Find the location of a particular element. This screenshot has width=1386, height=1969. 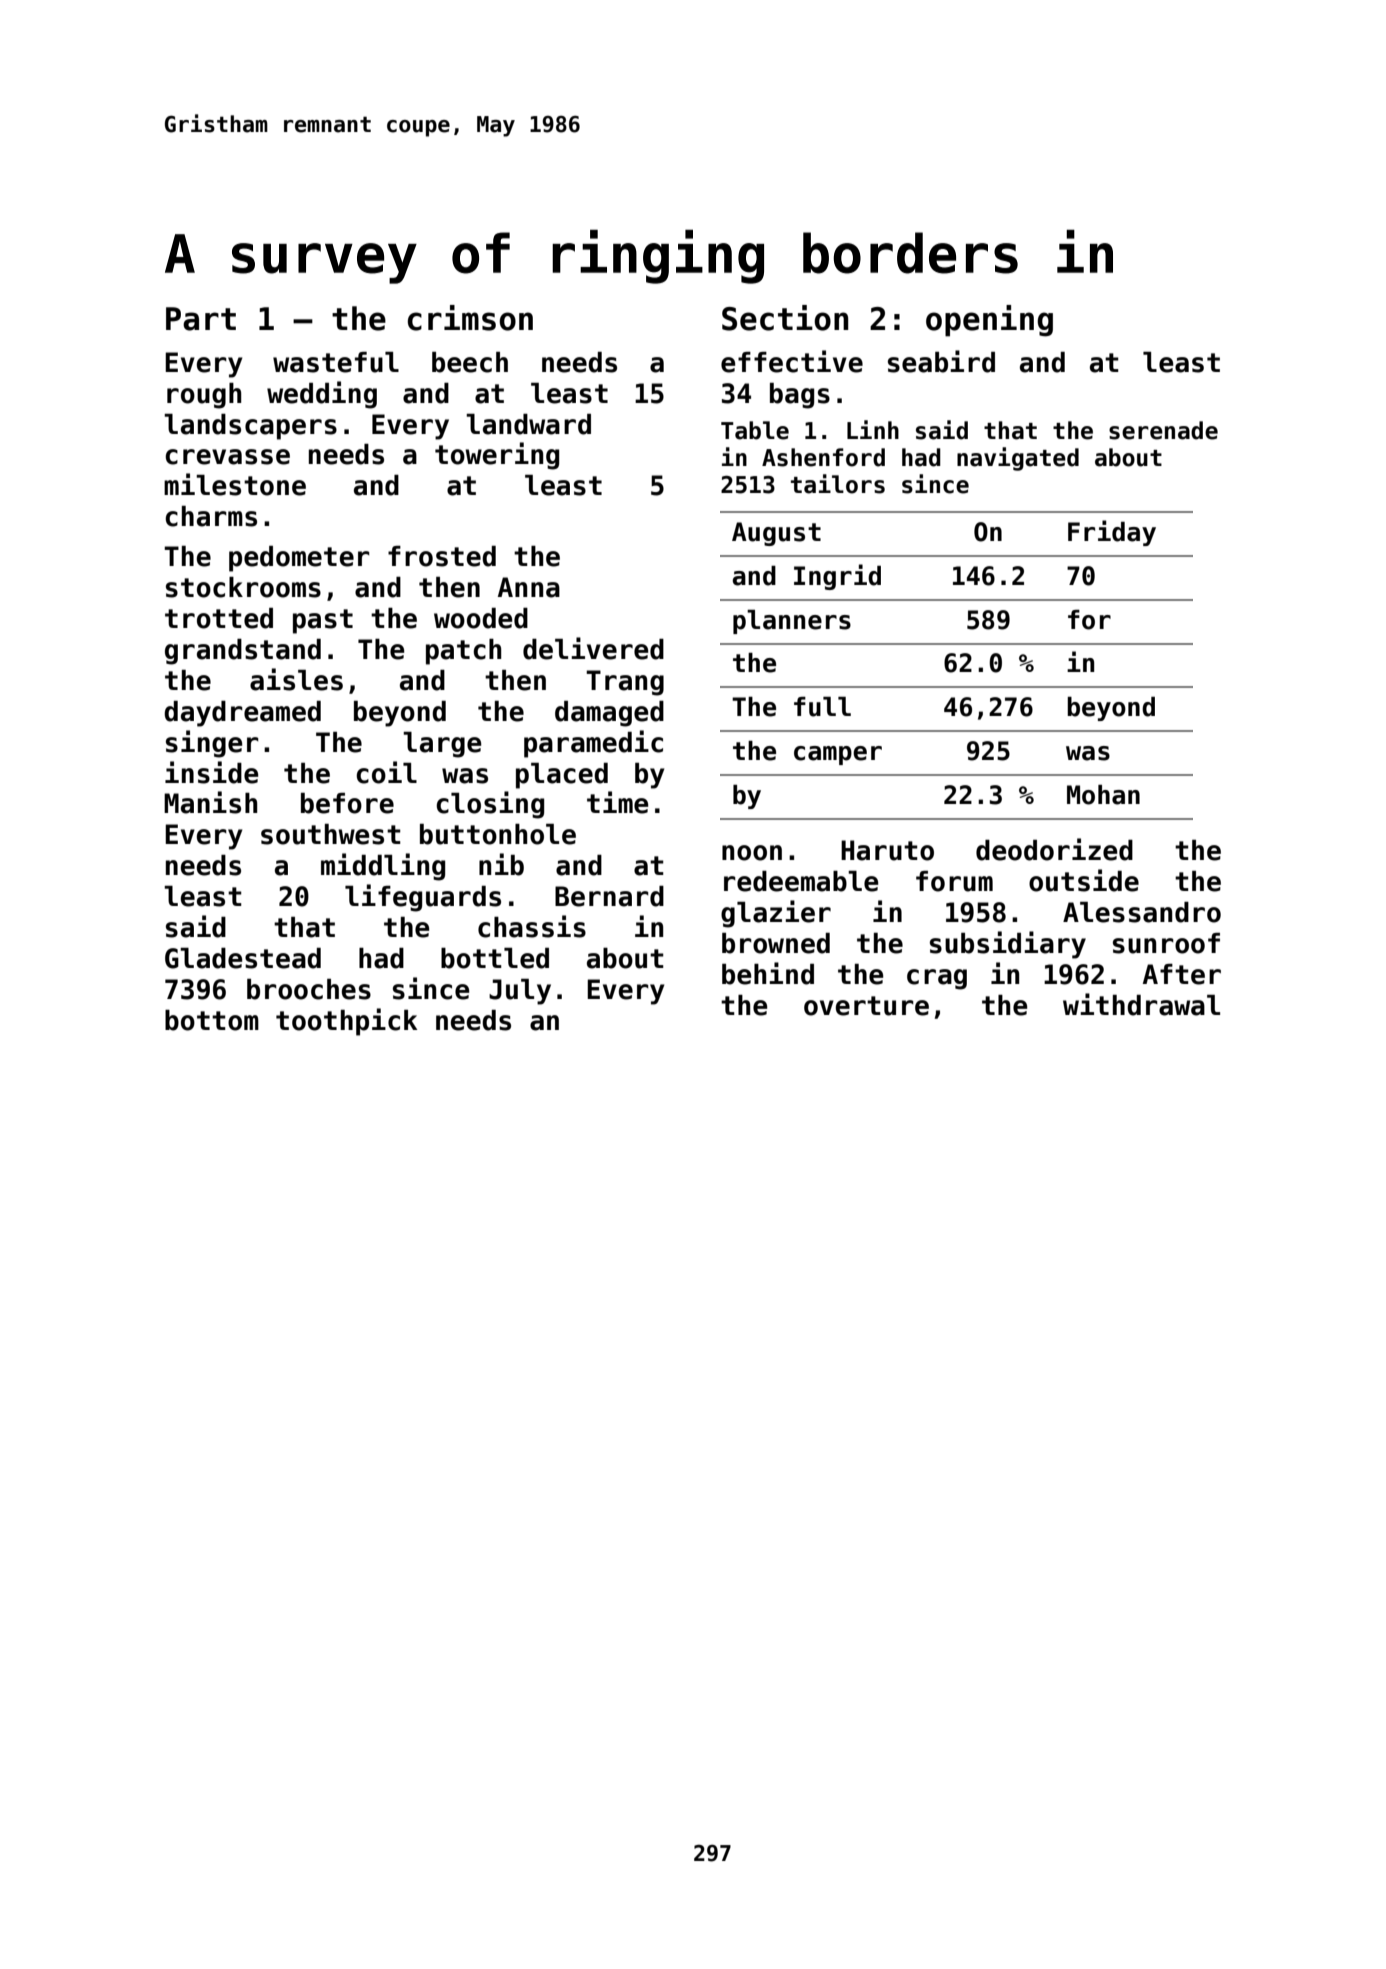

bottom is located at coordinates (212, 1020).
